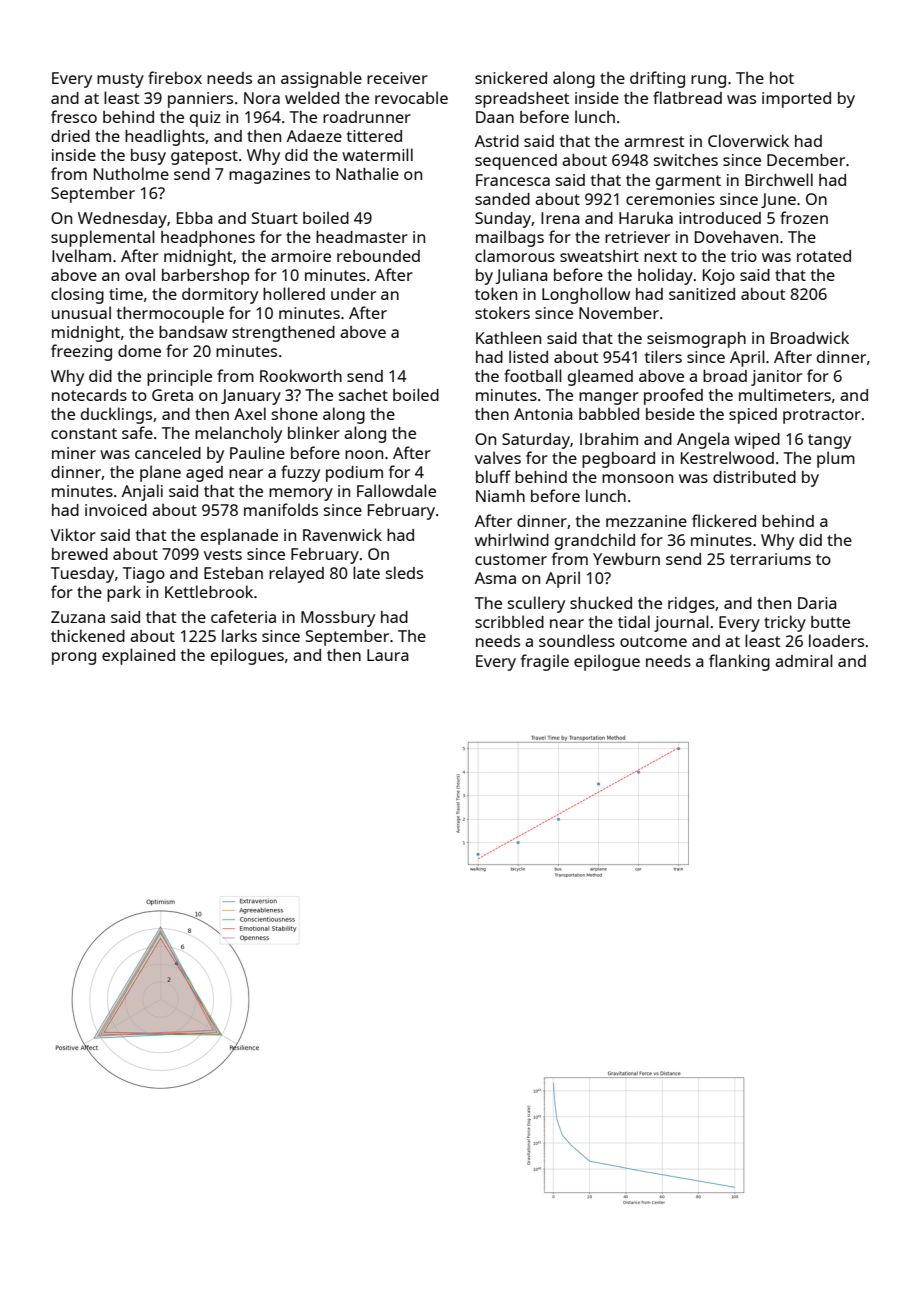 Image resolution: width=924 pixels, height=1308 pixels. Describe the element at coordinates (824, 256) in the screenshot. I see `rotated` at that location.
